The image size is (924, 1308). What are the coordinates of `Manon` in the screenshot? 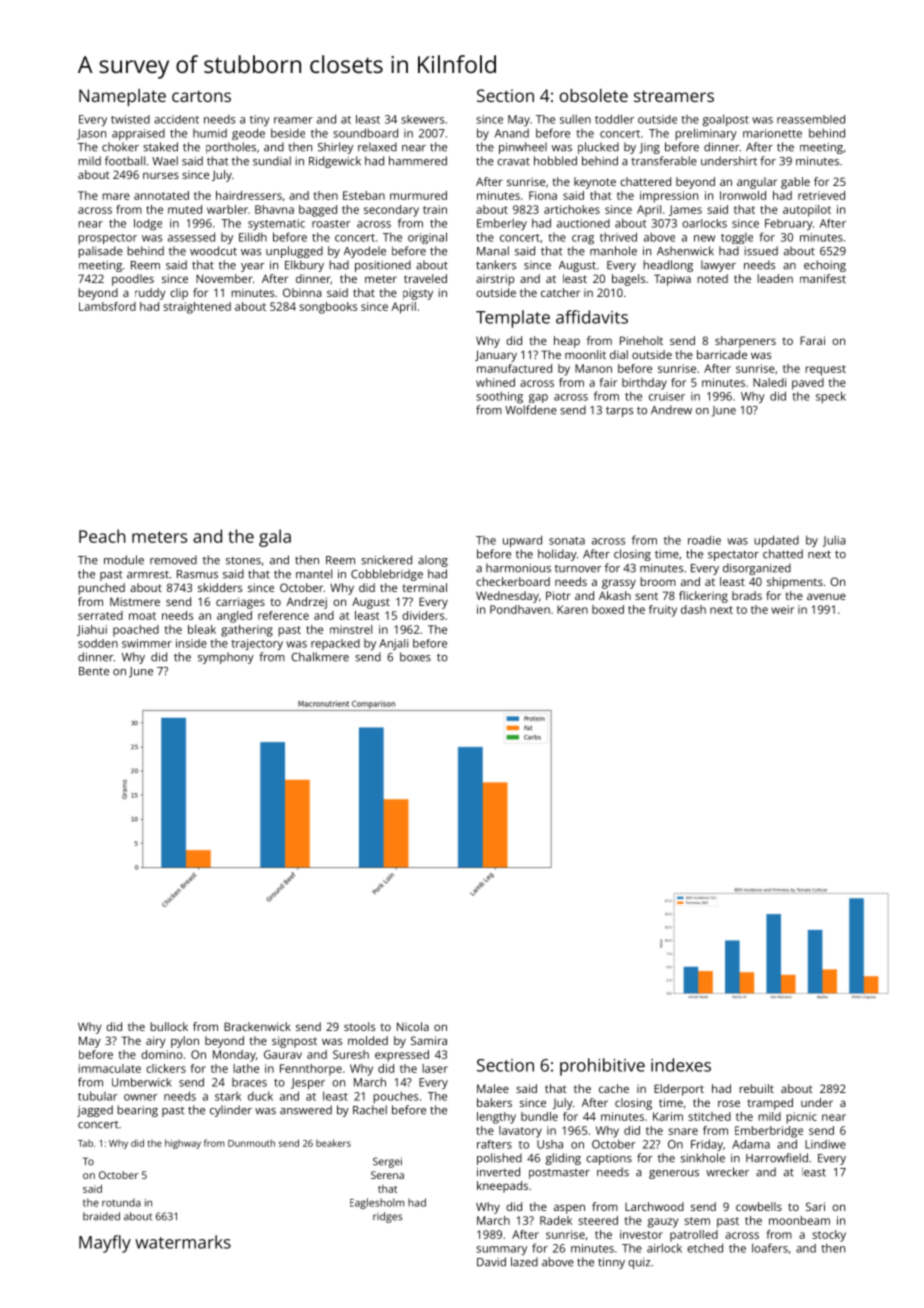 It's located at (593, 368).
